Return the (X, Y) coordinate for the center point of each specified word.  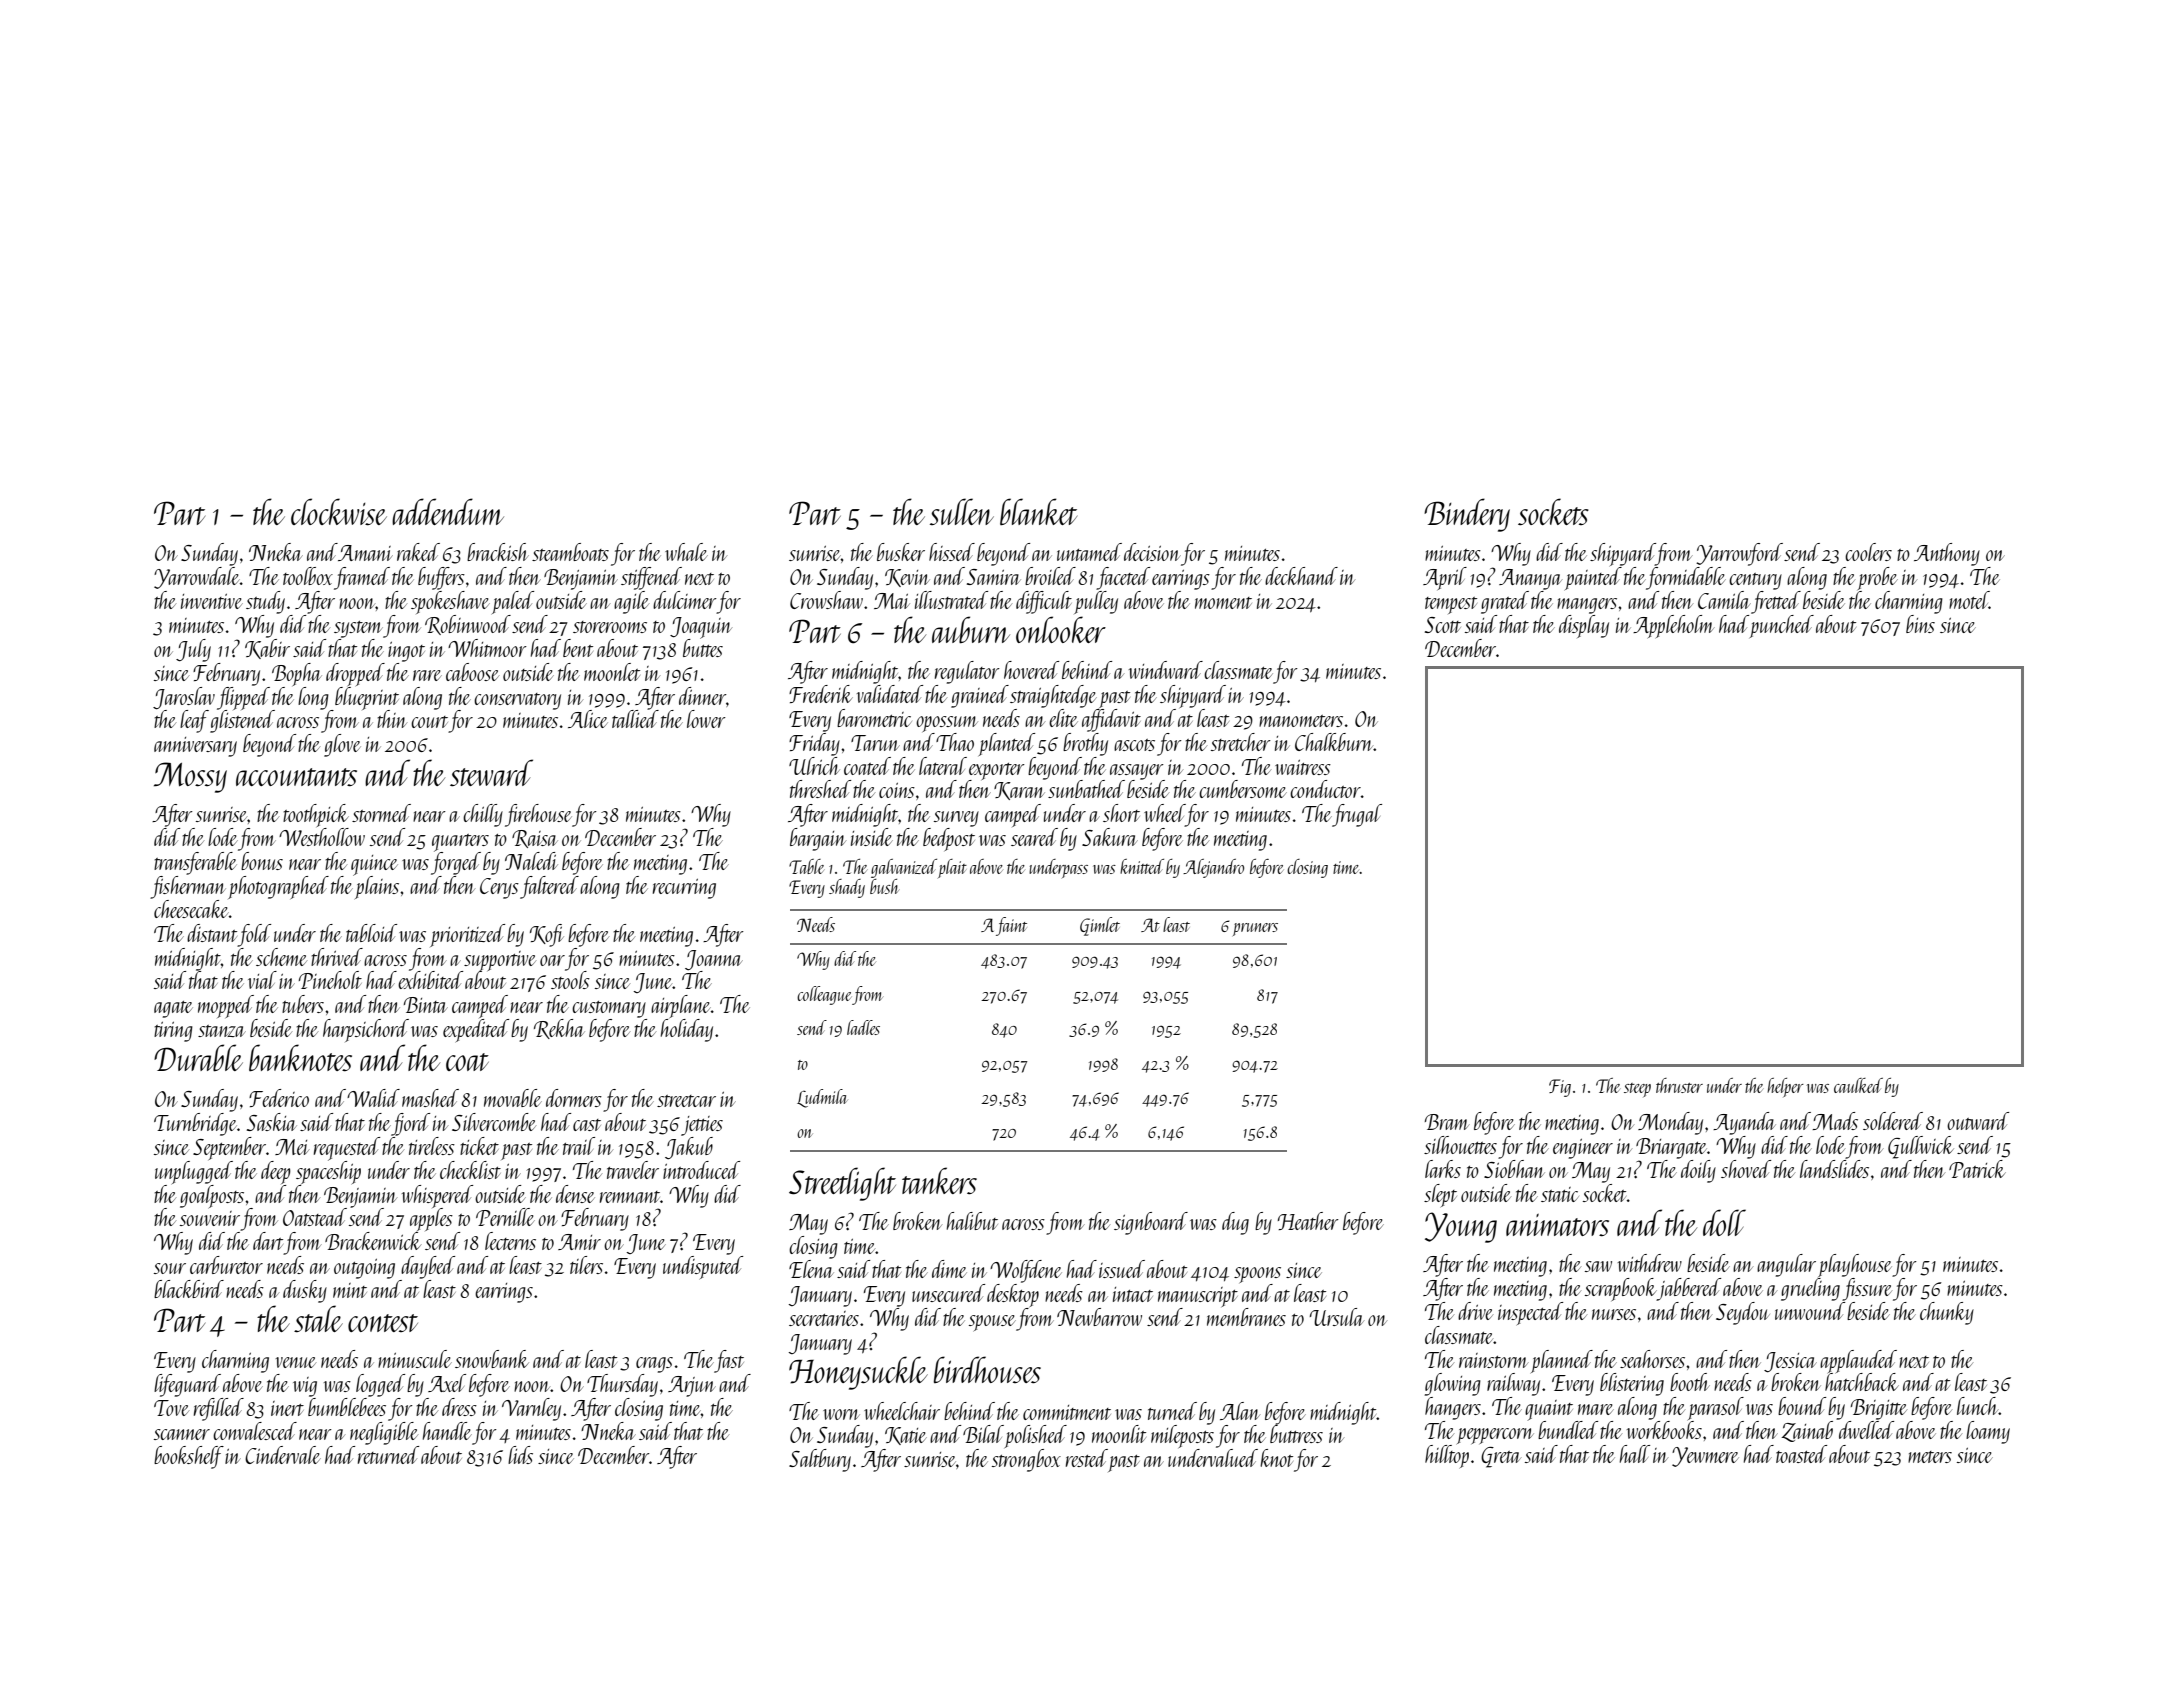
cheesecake (191, 909)
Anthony (1947, 554)
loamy (1988, 1432)
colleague (824, 995)
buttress (1296, 1434)
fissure (1867, 1289)
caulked (1858, 1085)
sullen (962, 511)
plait (952, 868)
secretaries (824, 1318)
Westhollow (322, 837)
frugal (1357, 815)
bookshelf (189, 1457)
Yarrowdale (197, 578)
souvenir (210, 1218)
